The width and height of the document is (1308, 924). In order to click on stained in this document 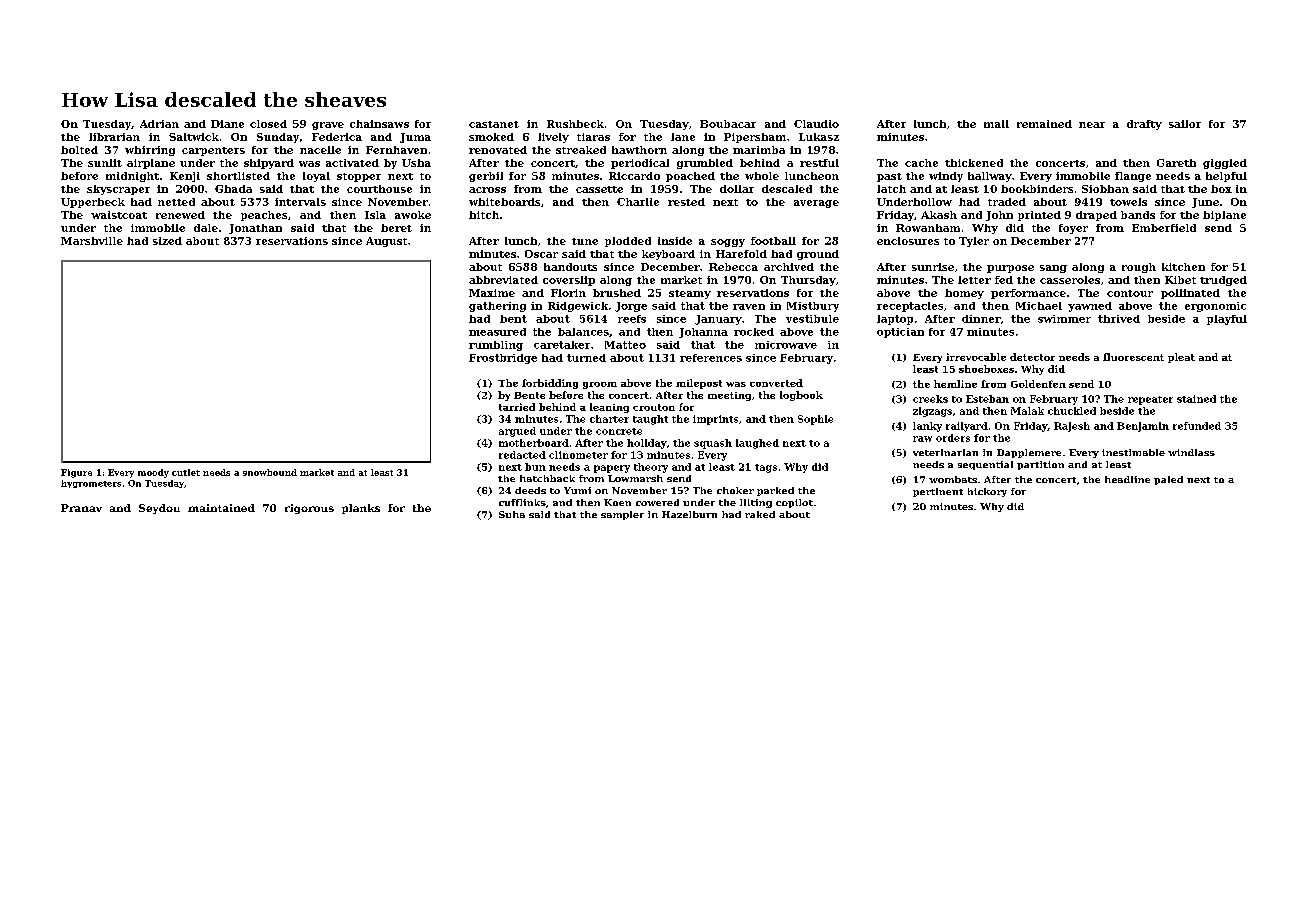, I will do `click(1196, 399)`.
